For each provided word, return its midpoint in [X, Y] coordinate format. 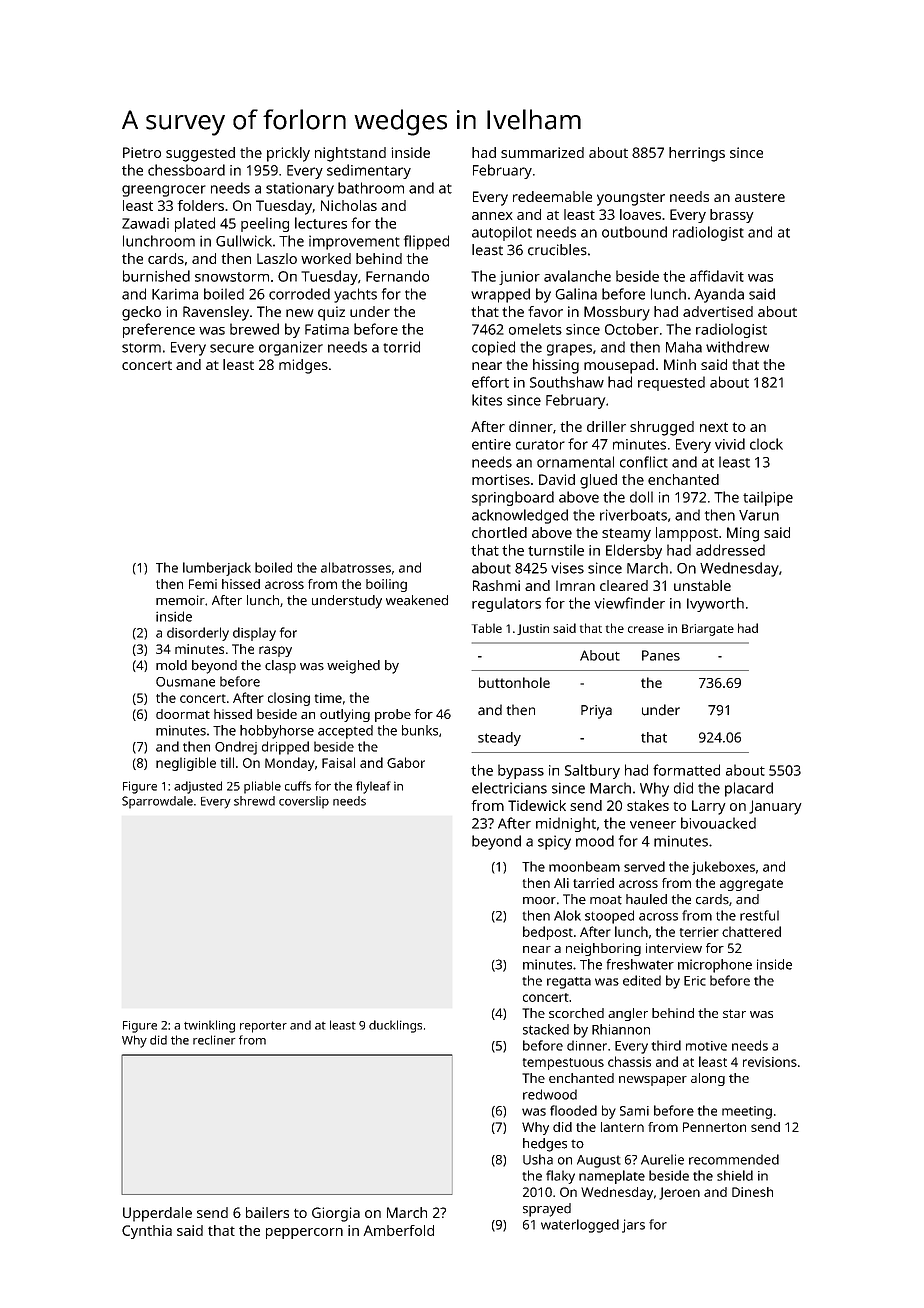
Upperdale [157, 1214]
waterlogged [580, 1226]
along [708, 1079]
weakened [417, 600]
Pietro [142, 152]
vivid [730, 444]
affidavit [717, 276]
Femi [203, 584]
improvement [354, 242]
